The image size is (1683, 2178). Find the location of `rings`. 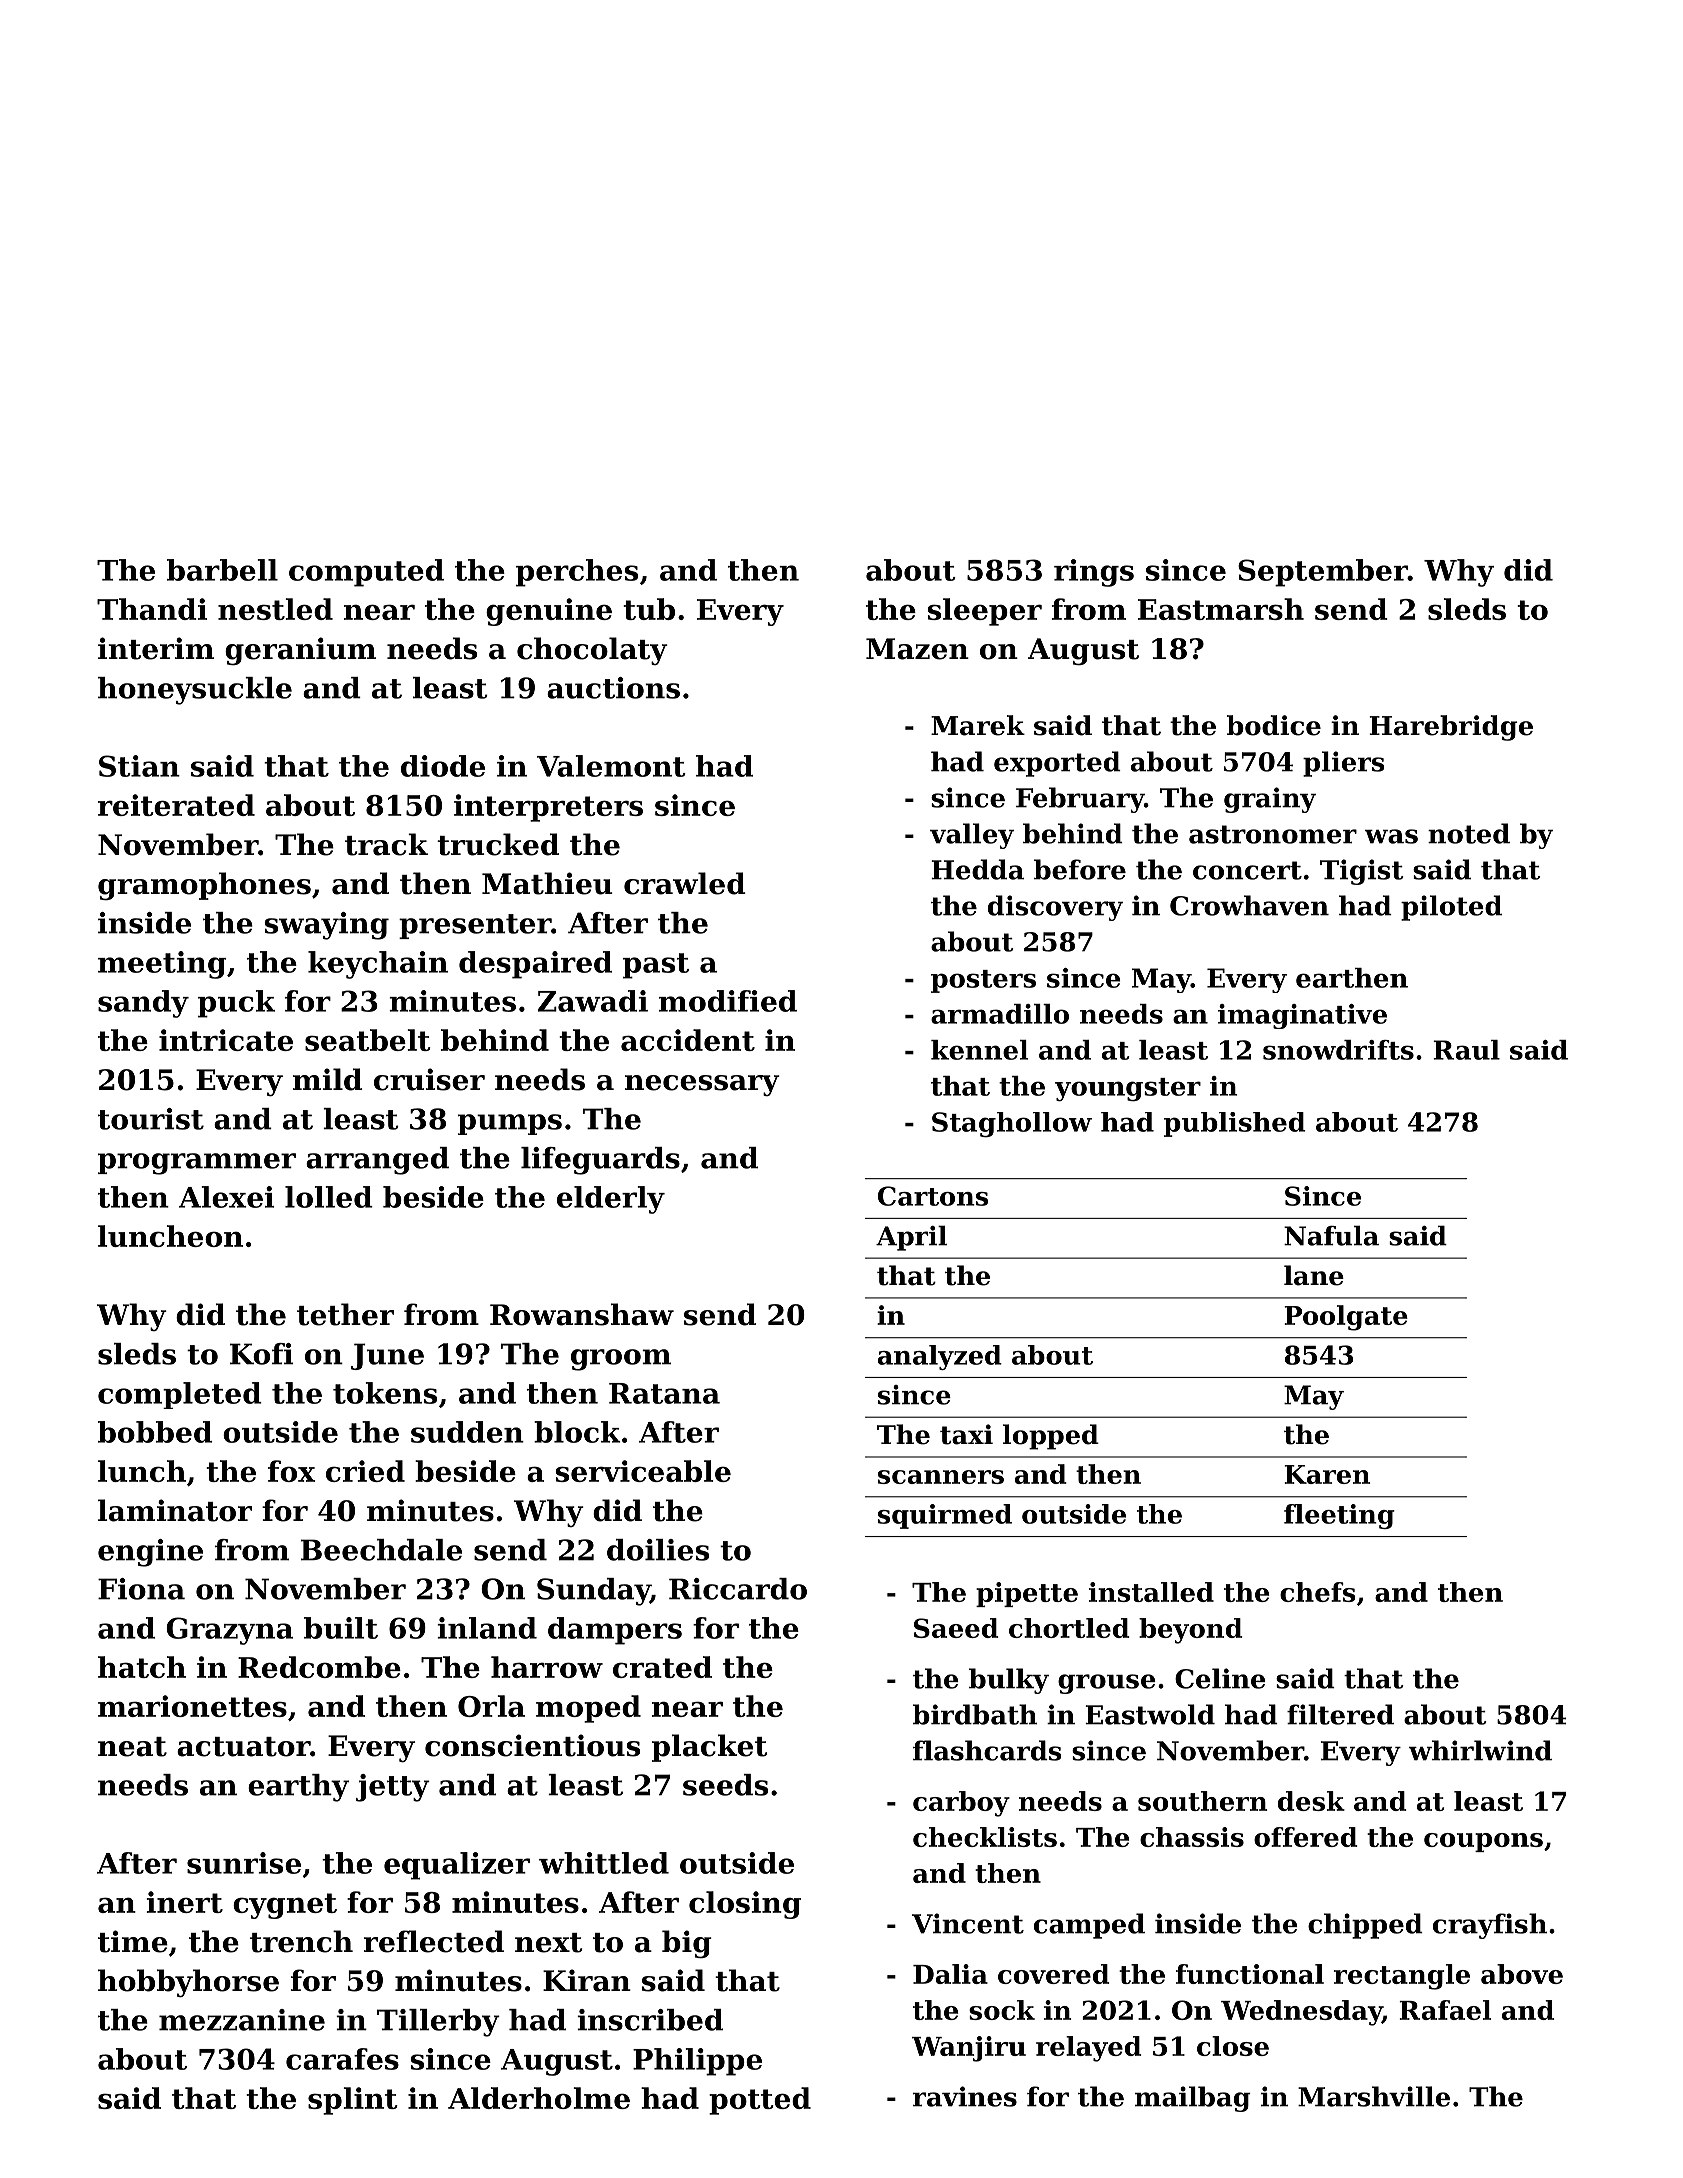

rings is located at coordinates (1094, 573).
